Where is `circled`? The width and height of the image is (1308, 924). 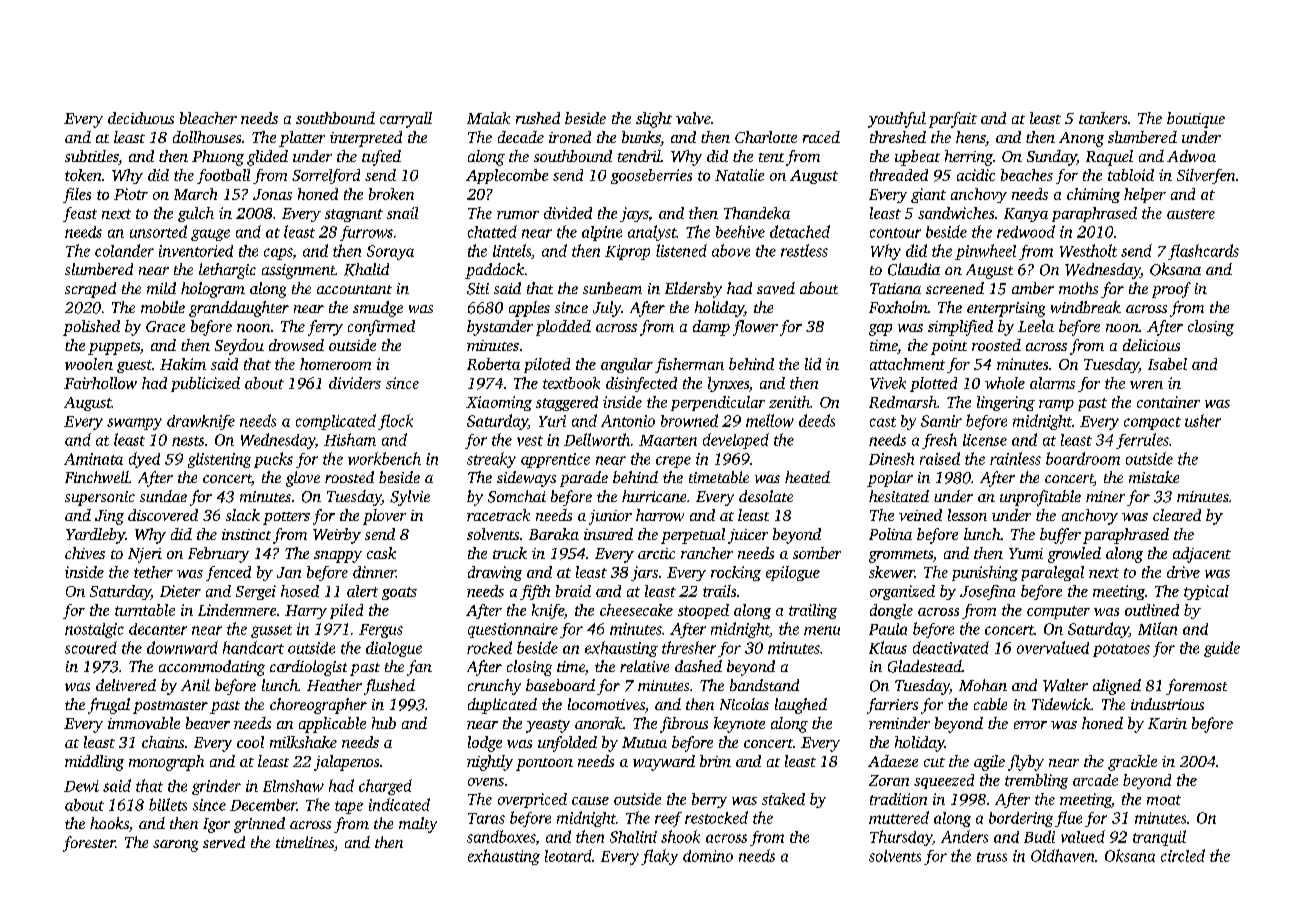
circled is located at coordinates (1183, 855).
